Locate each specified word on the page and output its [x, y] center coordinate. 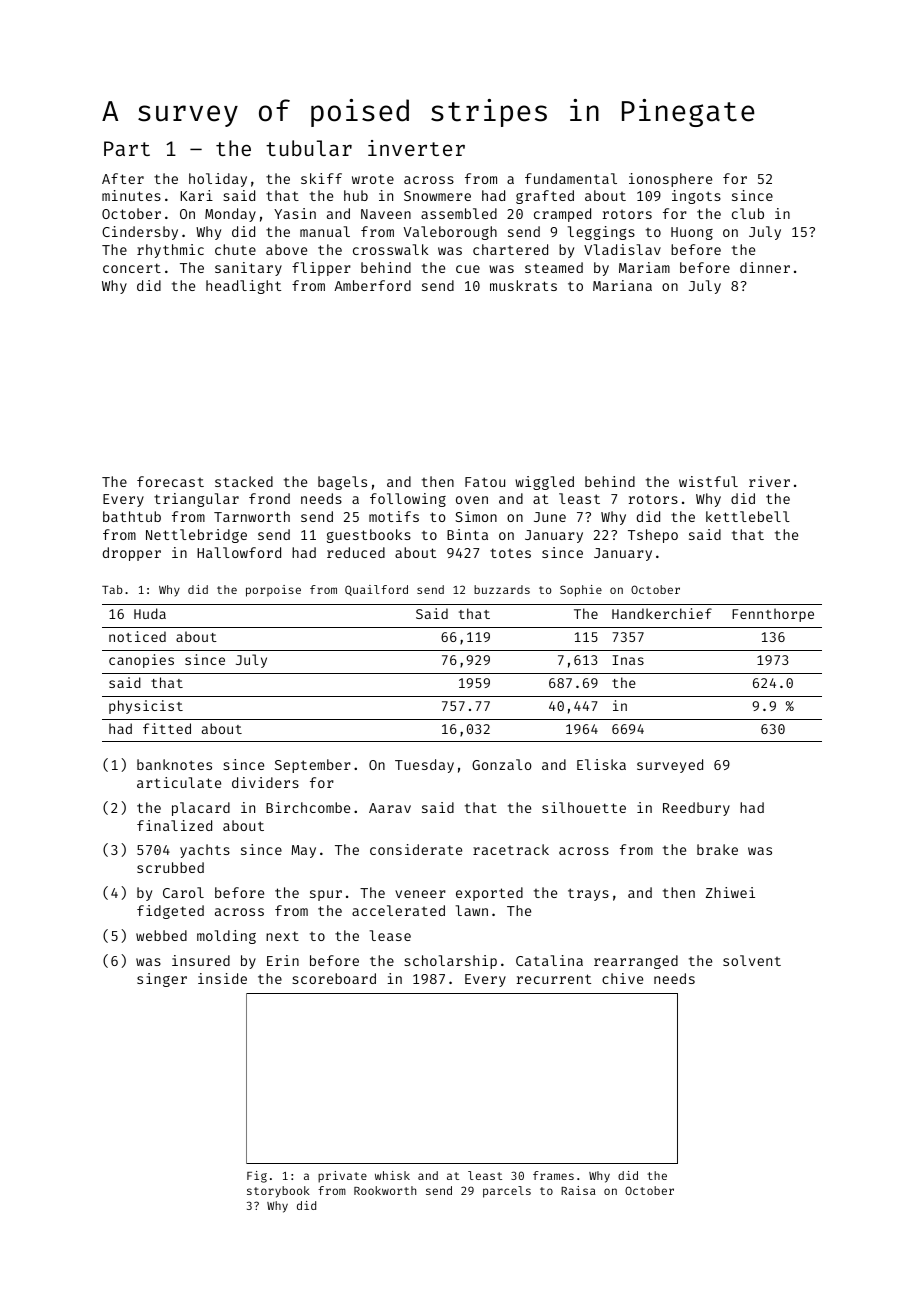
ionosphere [670, 180]
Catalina [549, 960]
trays [588, 894]
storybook [278, 1192]
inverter [416, 148]
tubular [309, 148]
